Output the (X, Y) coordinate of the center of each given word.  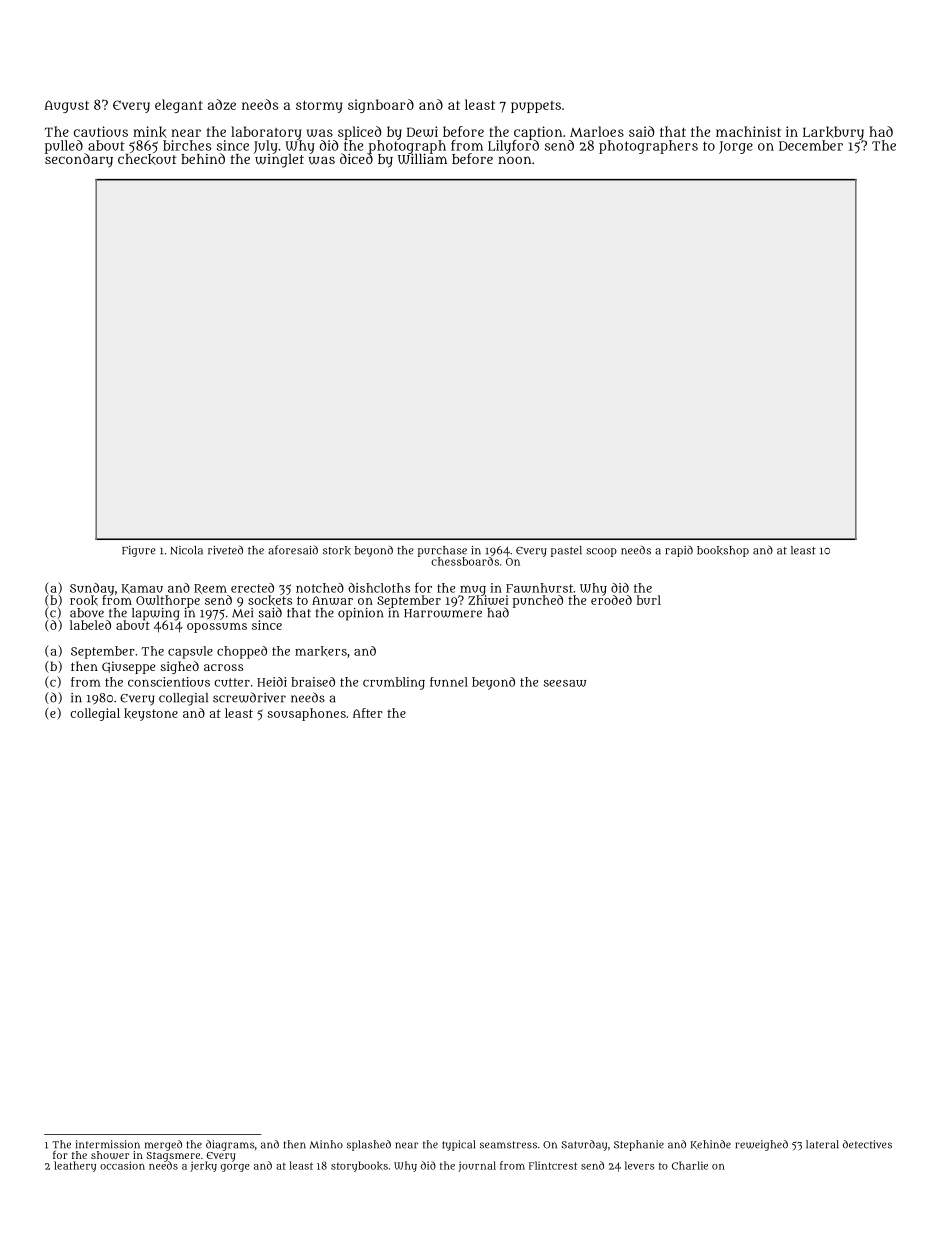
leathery (75, 1166)
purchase (442, 551)
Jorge (736, 147)
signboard (381, 106)
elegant (179, 106)
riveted (225, 550)
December (811, 145)
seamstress (508, 1145)
